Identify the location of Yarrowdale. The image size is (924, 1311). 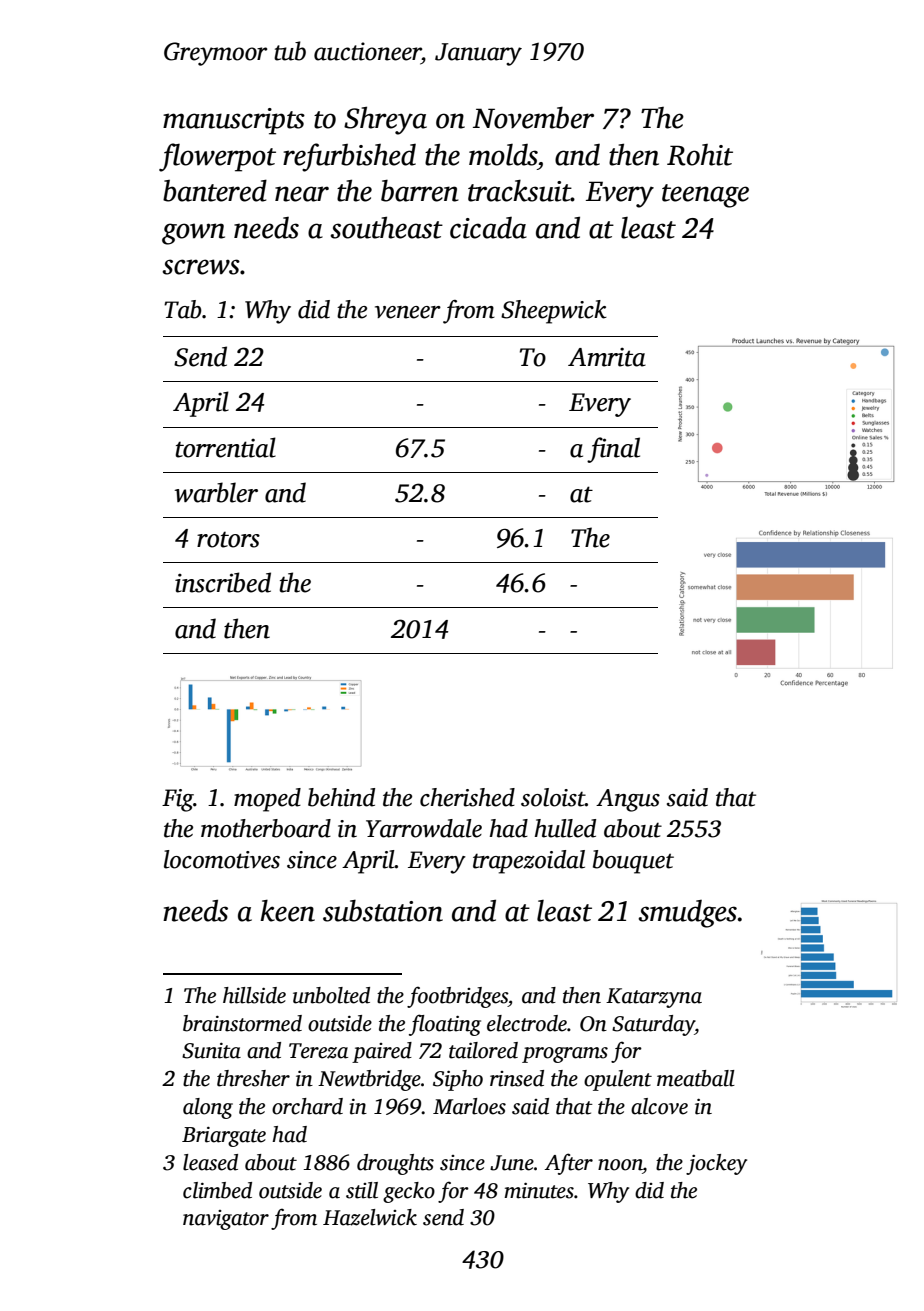
(424, 828).
